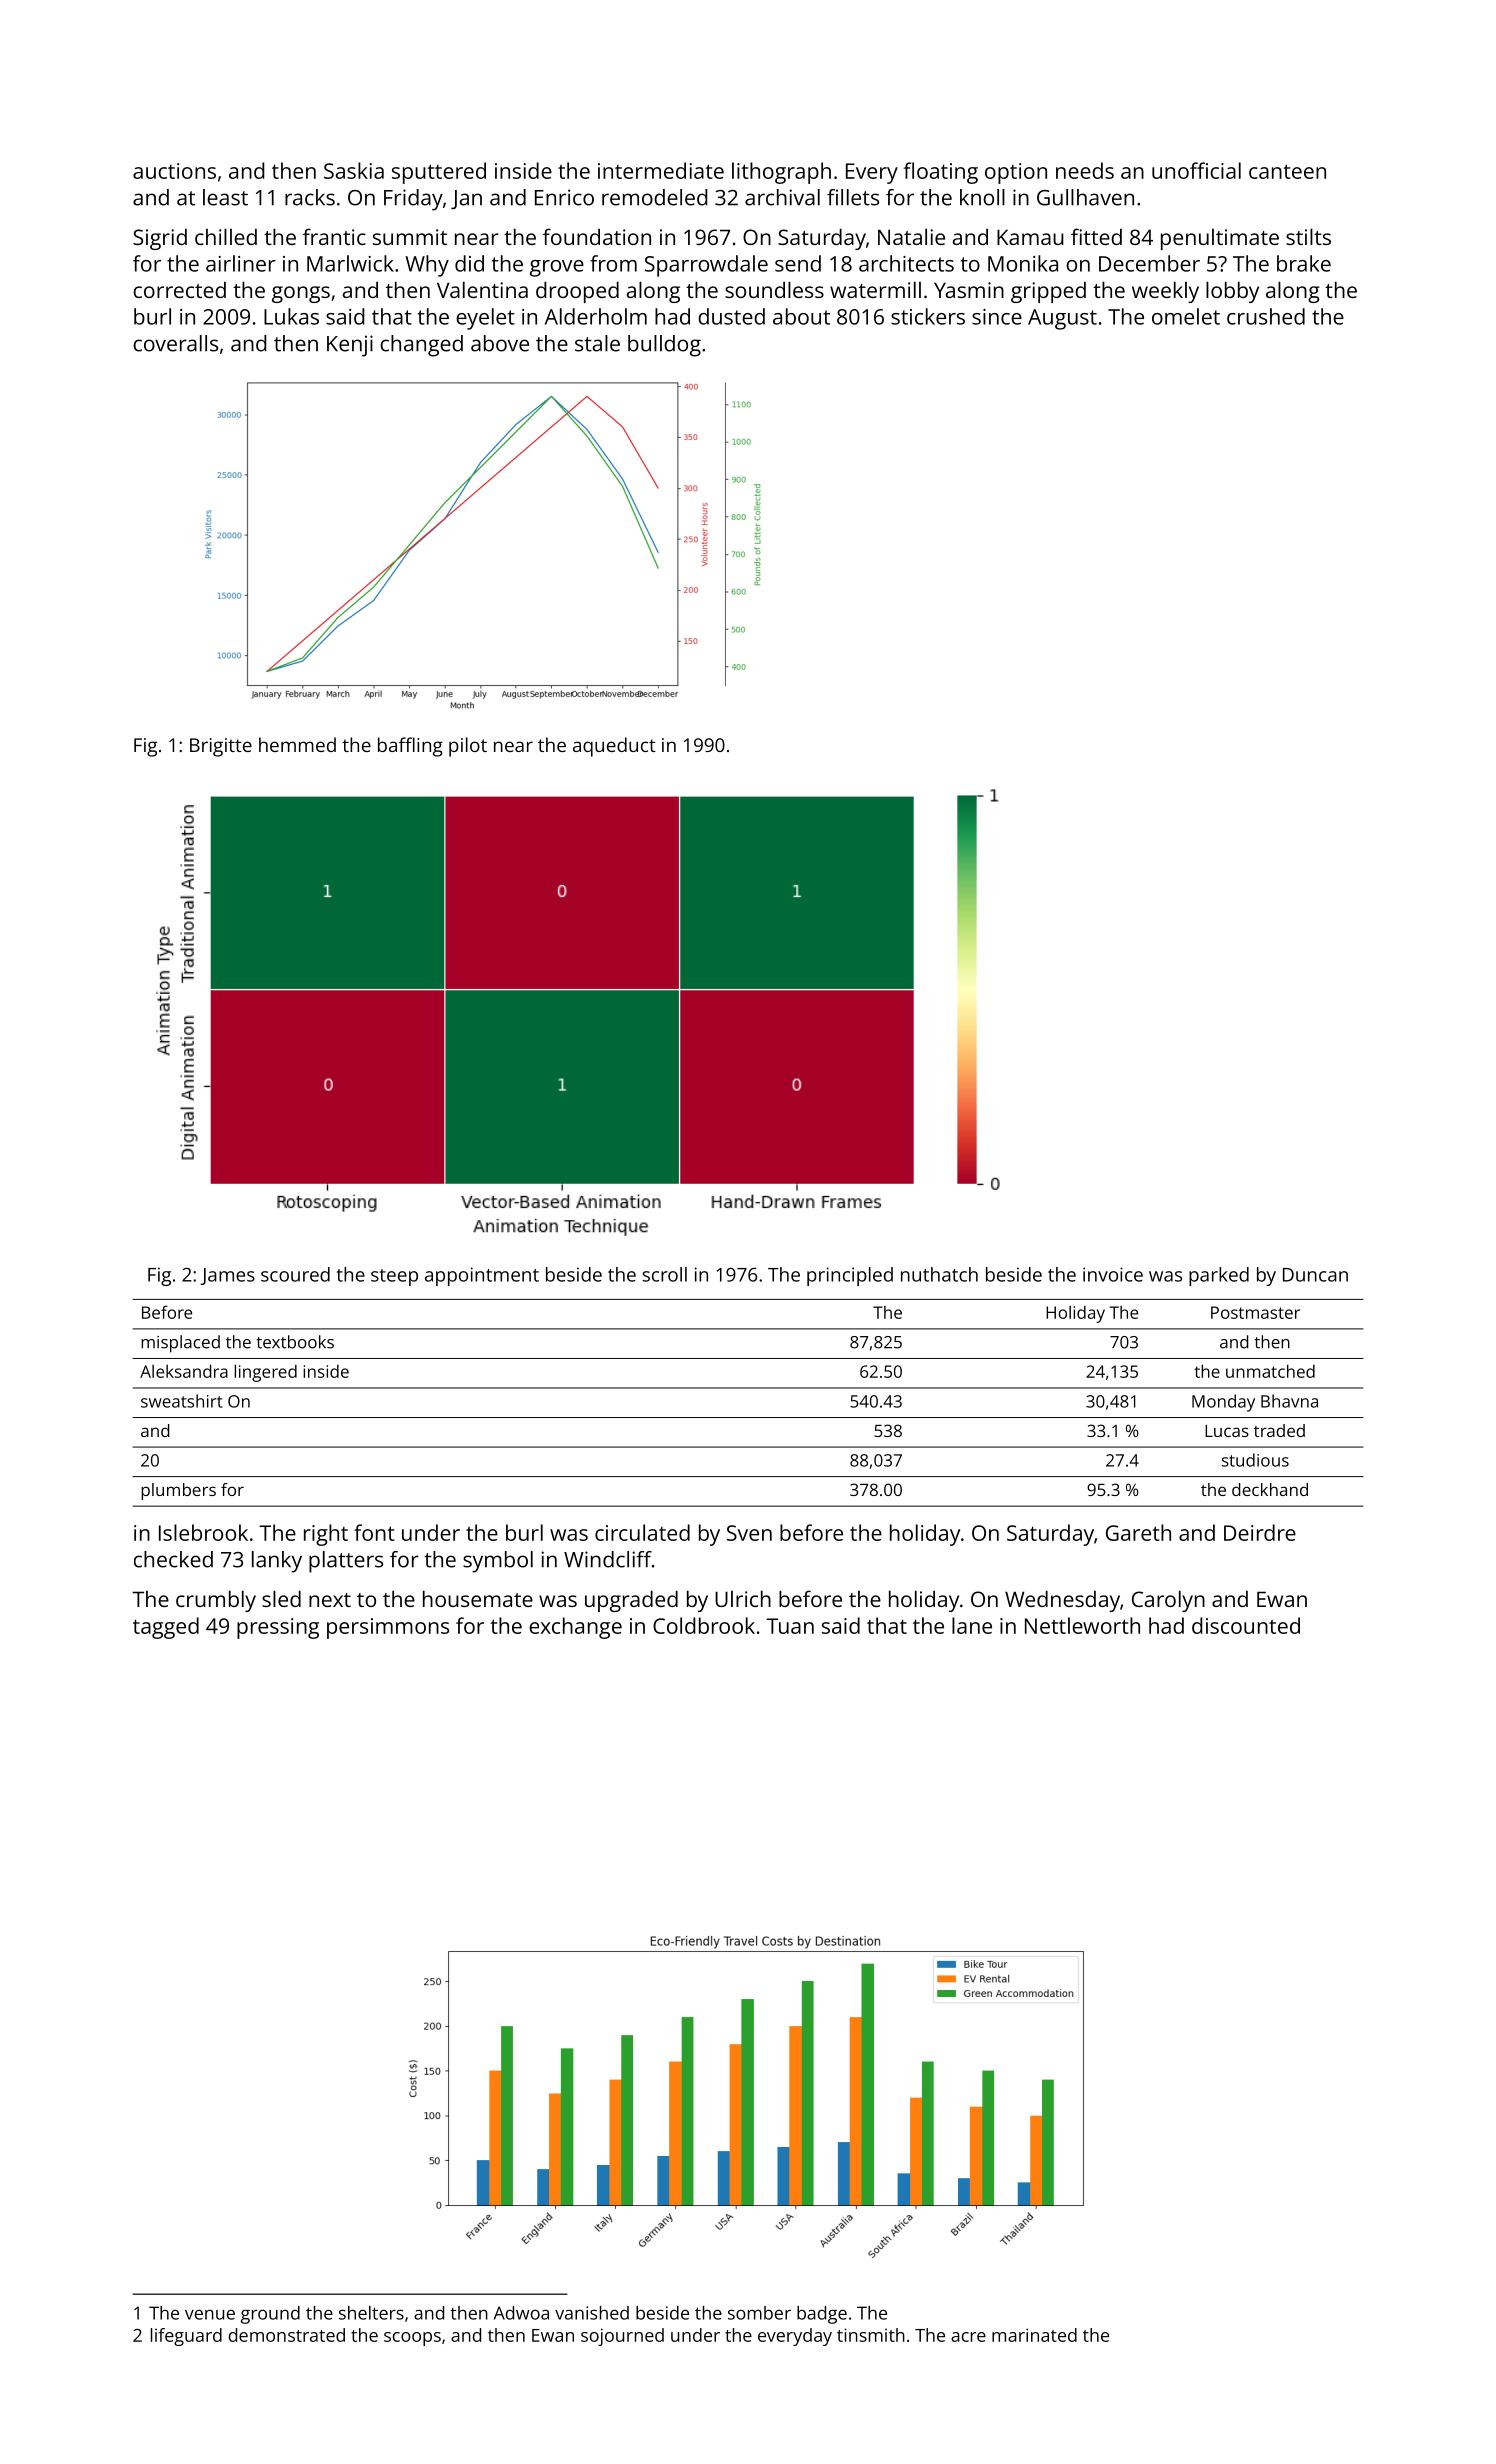 This image has height=2464, width=1496. I want to click on crushed, so click(1266, 316).
